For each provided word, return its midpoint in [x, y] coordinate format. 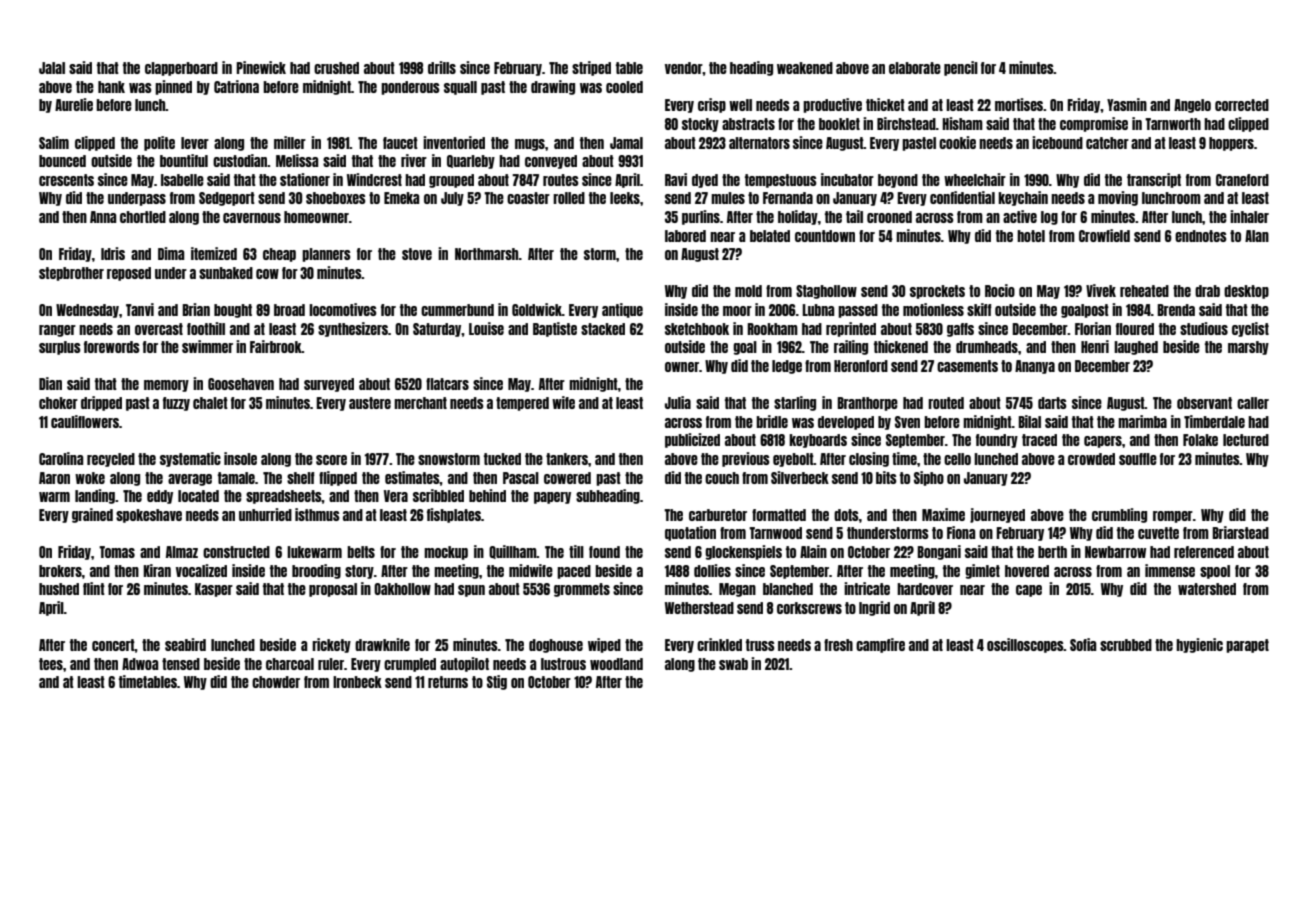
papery [552, 498]
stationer [305, 179]
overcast [159, 329]
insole [240, 458]
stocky [700, 125]
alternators [759, 143]
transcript [1154, 180]
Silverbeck [800, 477]
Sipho [929, 478]
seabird [185, 644]
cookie [957, 142]
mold [748, 291]
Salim [54, 142]
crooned [889, 217]
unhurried [265, 514]
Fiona [961, 532]
